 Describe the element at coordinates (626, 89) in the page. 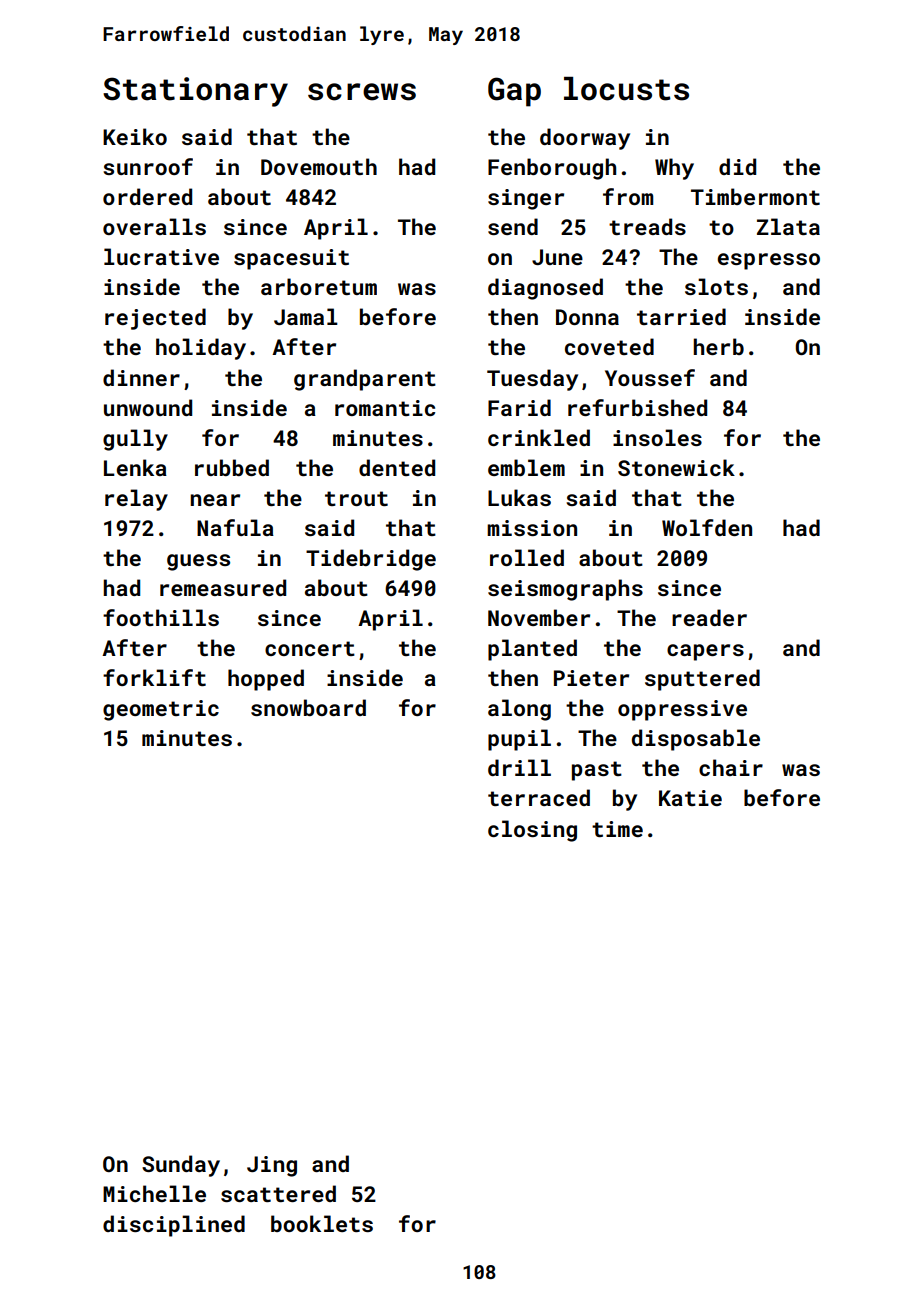

I see `locusts` at that location.
